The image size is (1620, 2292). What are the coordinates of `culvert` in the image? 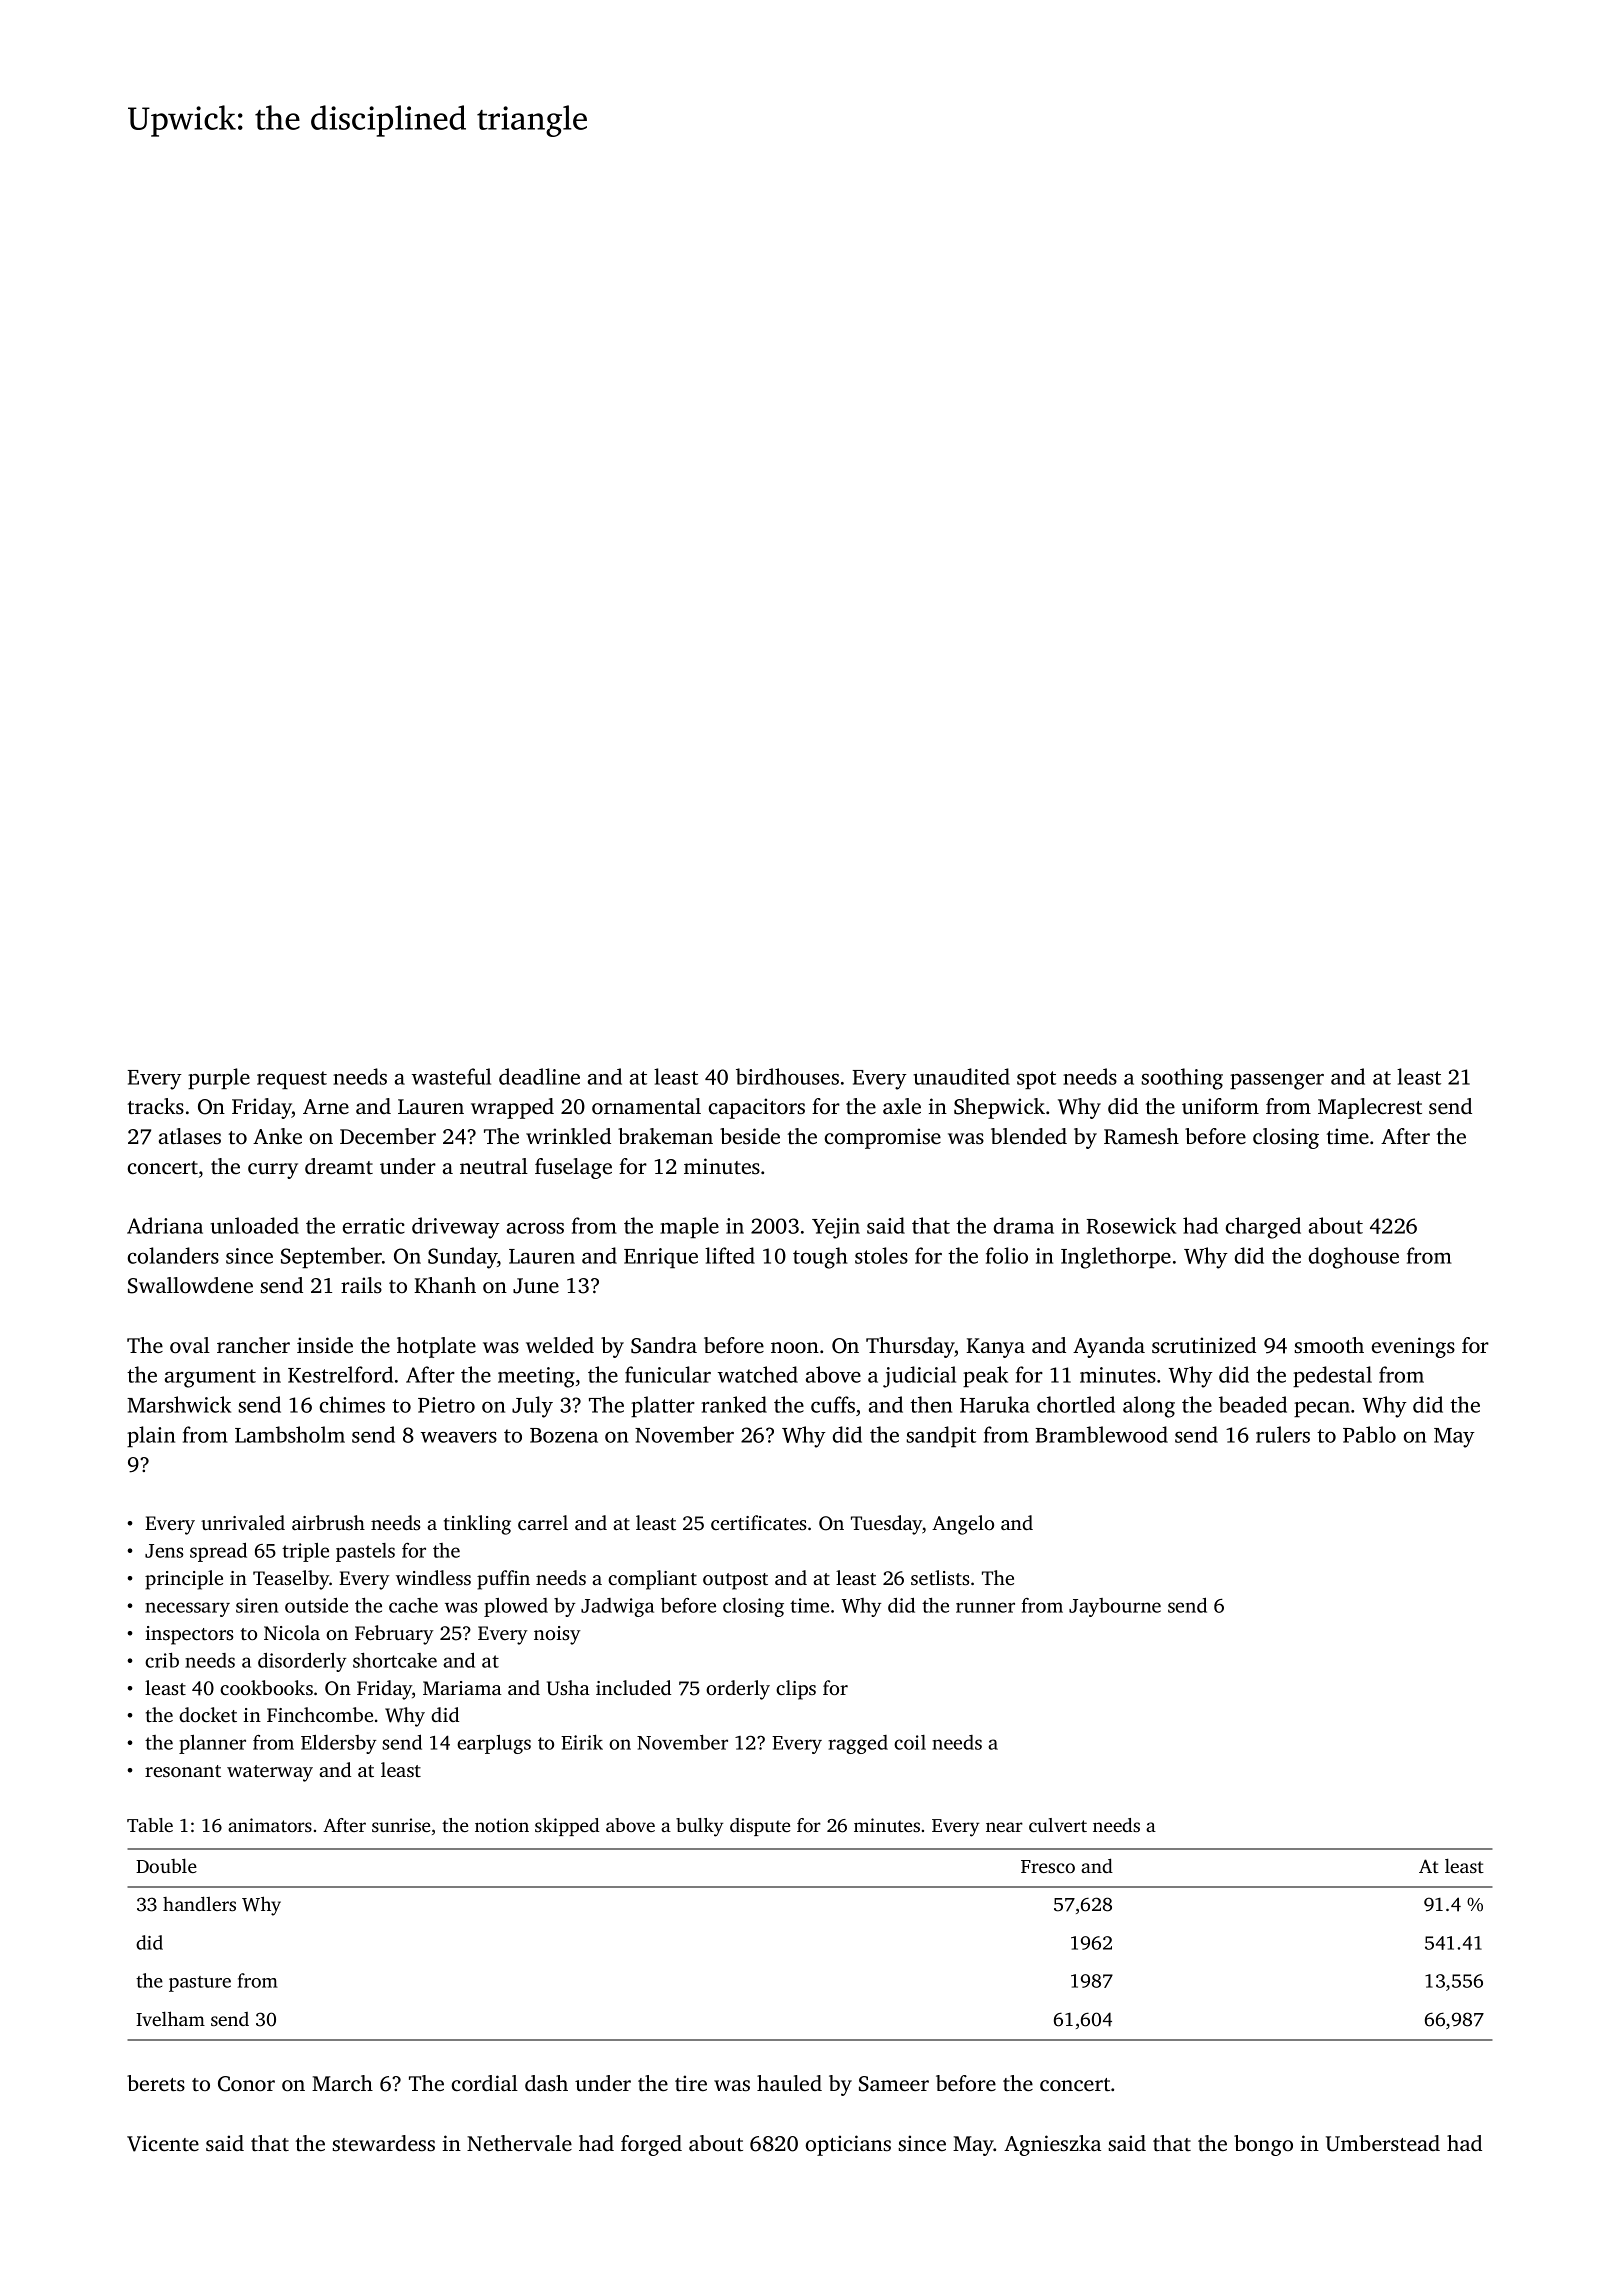 It's located at (1058, 1825).
